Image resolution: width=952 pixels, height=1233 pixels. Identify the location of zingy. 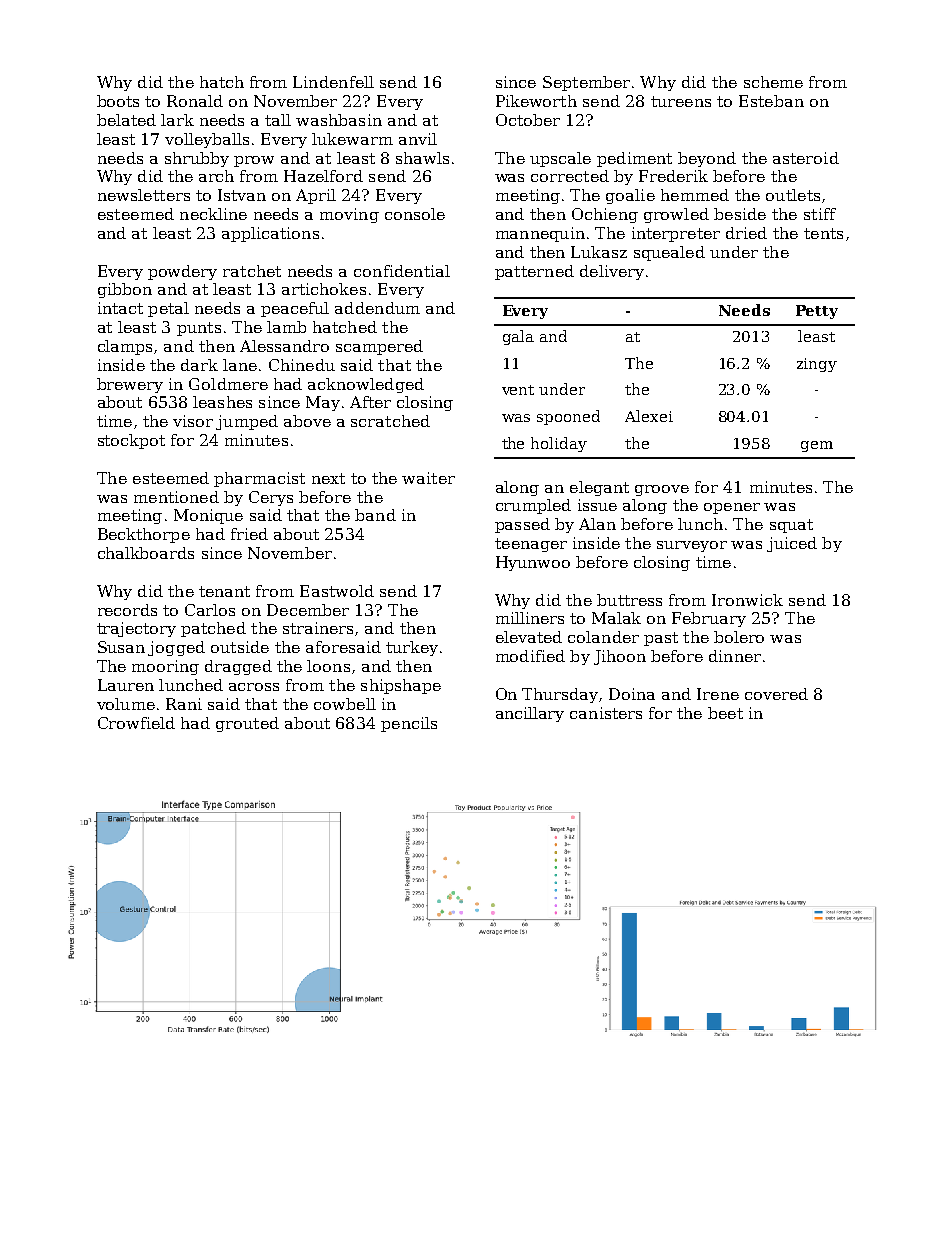
(817, 365).
